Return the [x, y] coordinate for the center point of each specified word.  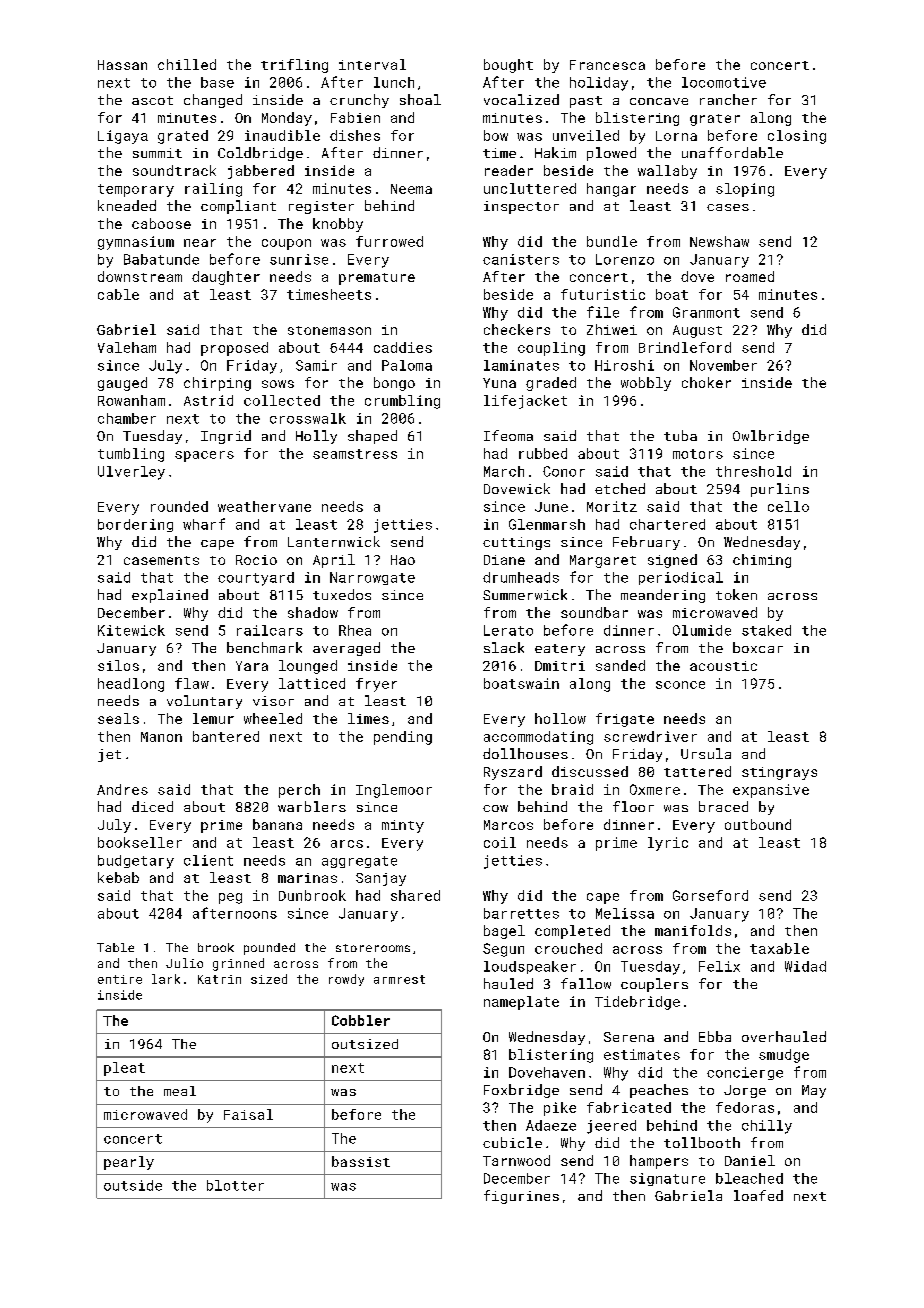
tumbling [131, 455]
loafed [758, 1195]
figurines [521, 1197]
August [697, 331]
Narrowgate [372, 578]
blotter [235, 1185]
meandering [663, 596]
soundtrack [174, 170]
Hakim [555, 152]
